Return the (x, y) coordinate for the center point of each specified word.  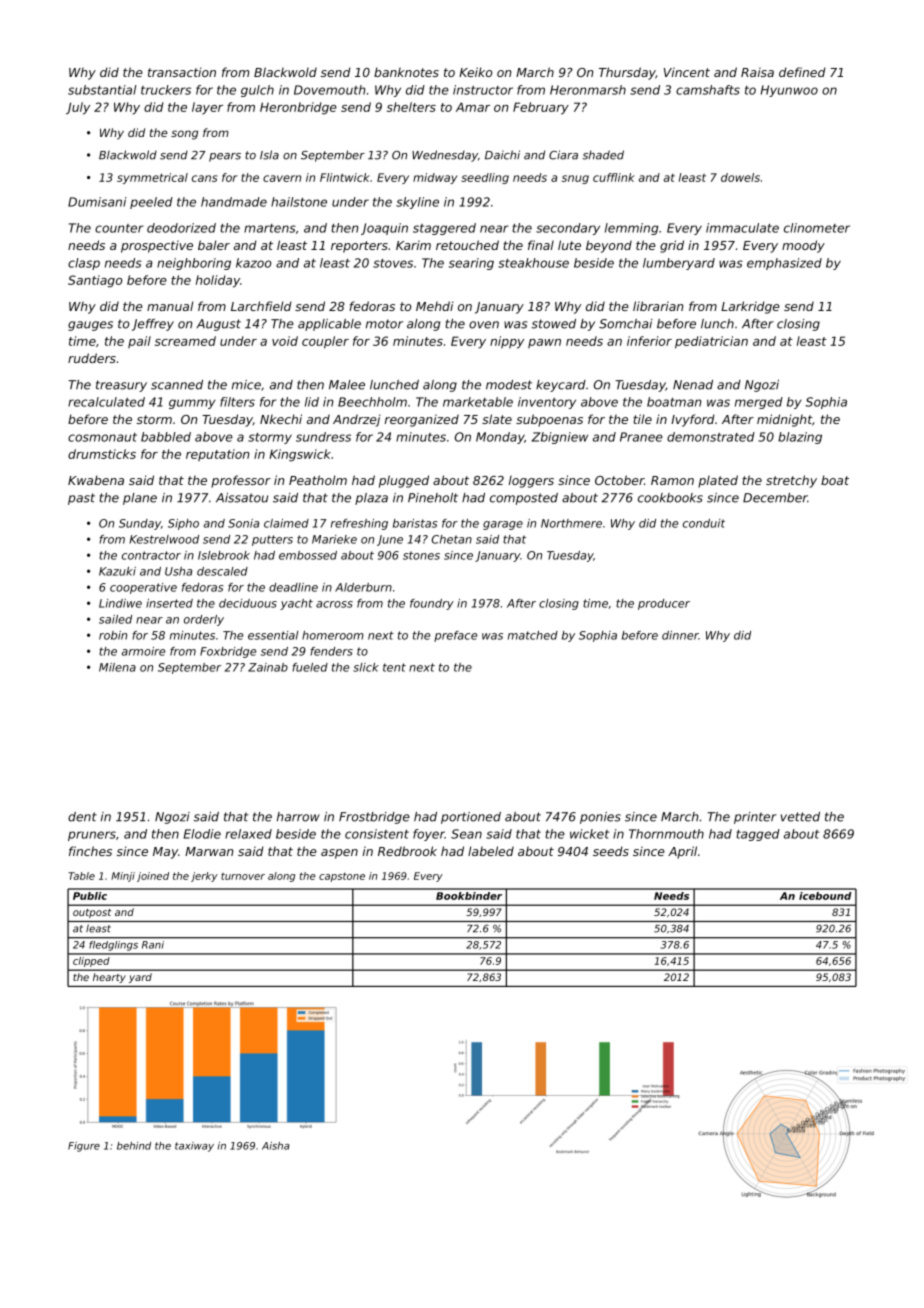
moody (803, 246)
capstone (342, 877)
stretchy (791, 481)
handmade (234, 202)
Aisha (276, 1146)
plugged (404, 481)
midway (435, 178)
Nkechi (281, 419)
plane (140, 499)
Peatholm (318, 480)
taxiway (194, 1147)
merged (759, 403)
